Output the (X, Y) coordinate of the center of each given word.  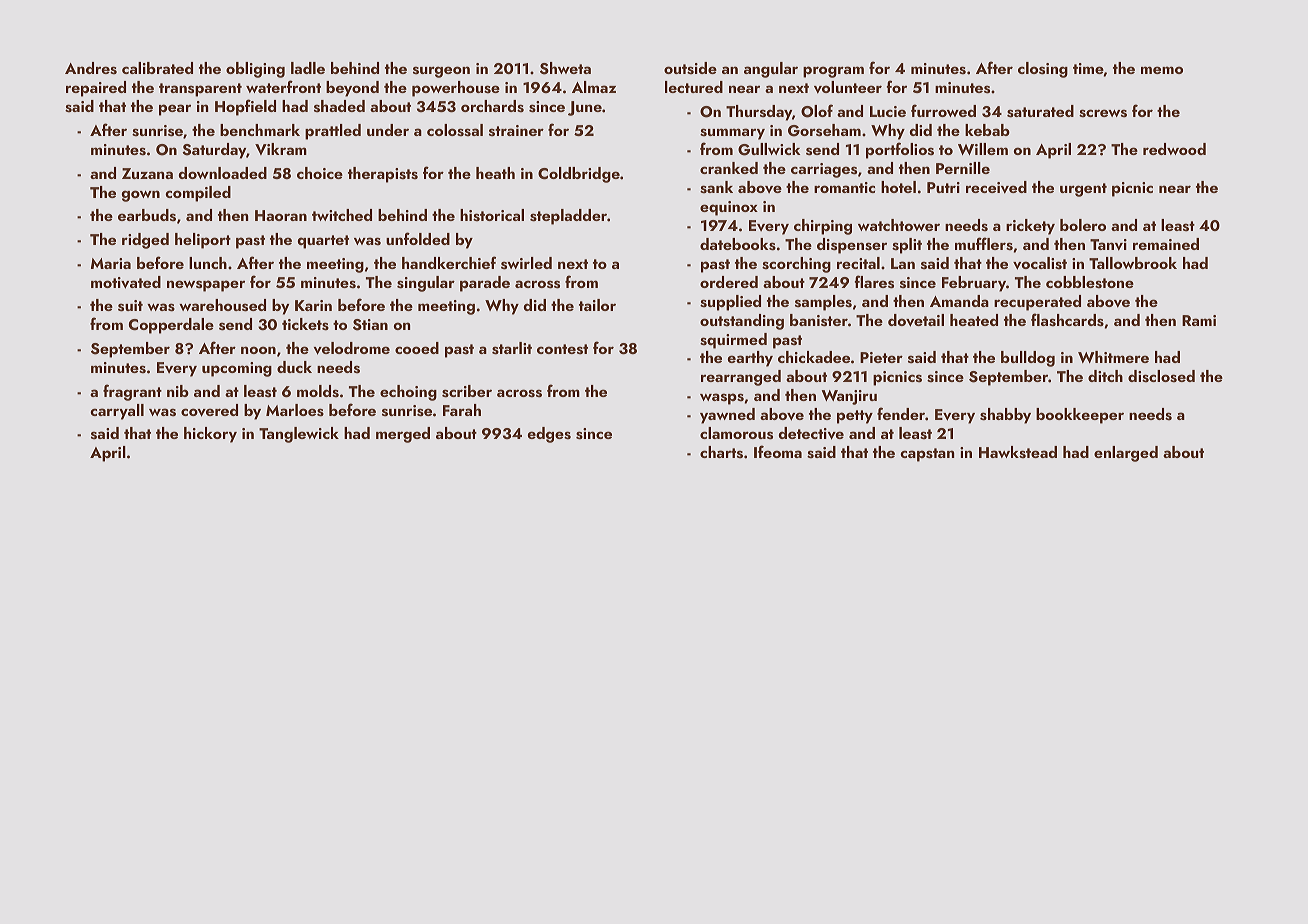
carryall (117, 412)
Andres (91, 68)
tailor (597, 305)
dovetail (916, 320)
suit (130, 306)
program (833, 72)
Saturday (214, 151)
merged (403, 435)
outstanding (742, 322)
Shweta (565, 68)
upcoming (237, 369)
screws (1103, 113)
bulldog (1028, 359)
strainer (516, 131)
